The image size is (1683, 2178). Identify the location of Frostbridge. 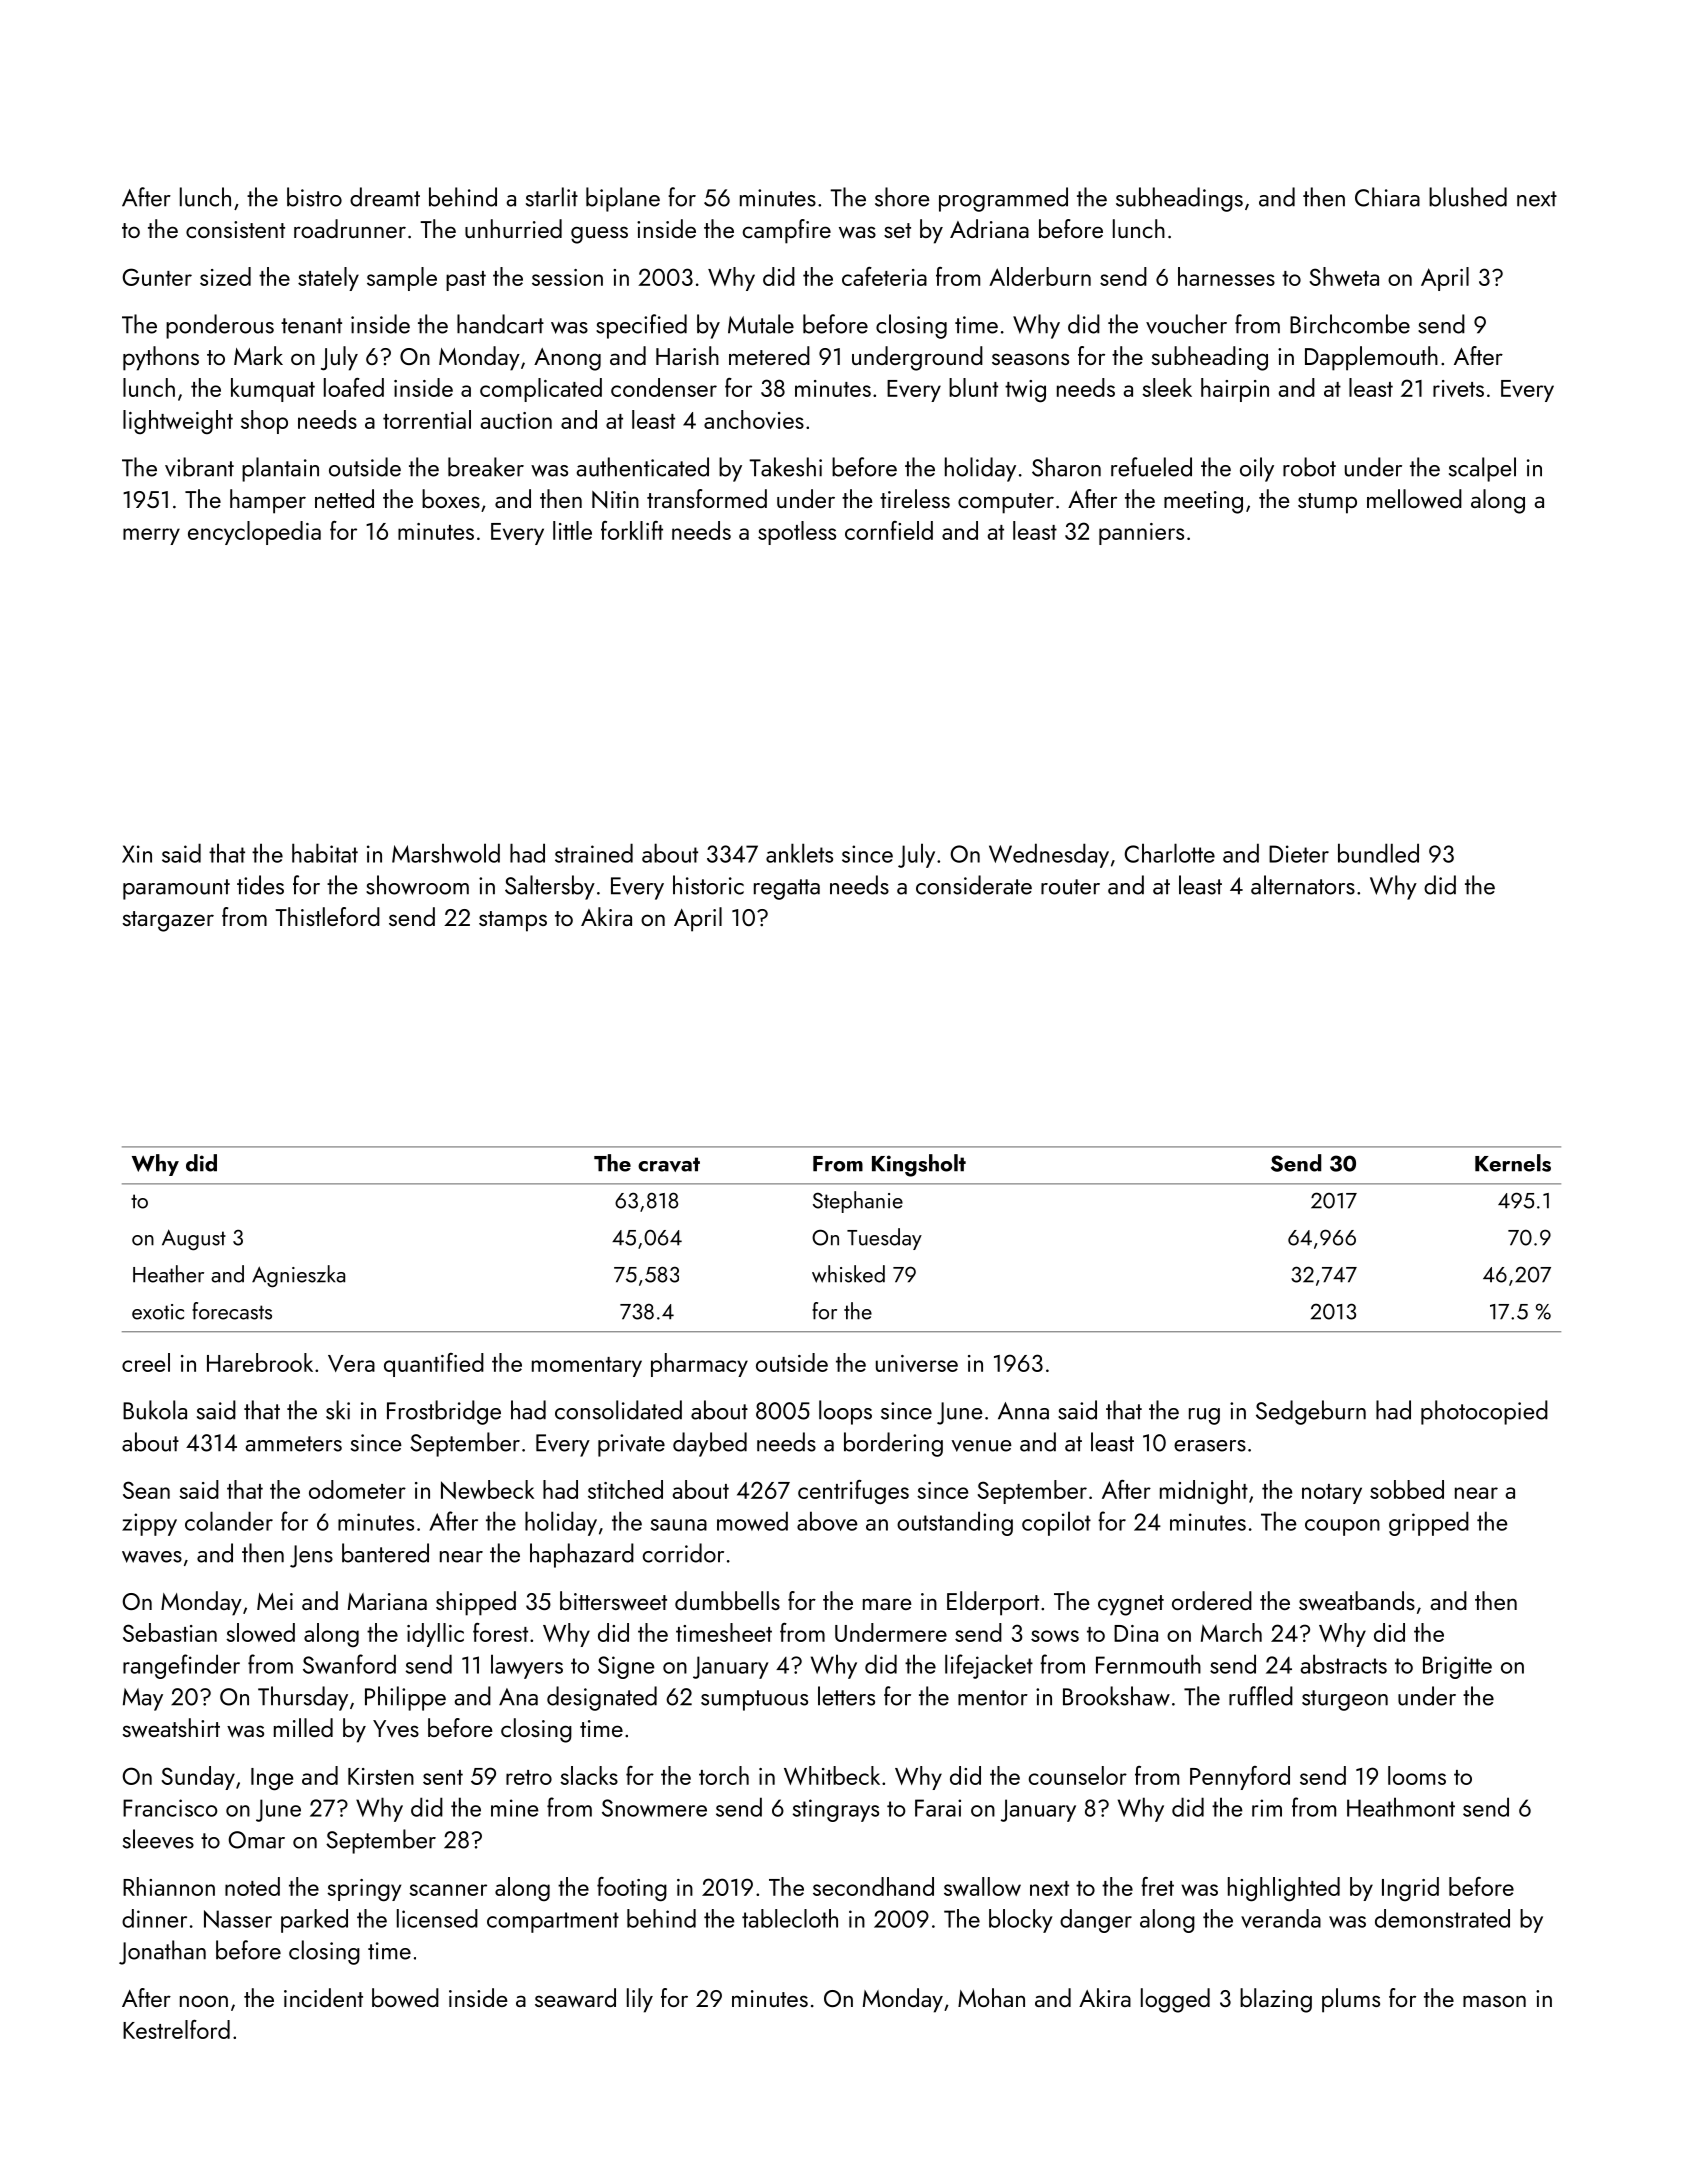
(444, 1412).
